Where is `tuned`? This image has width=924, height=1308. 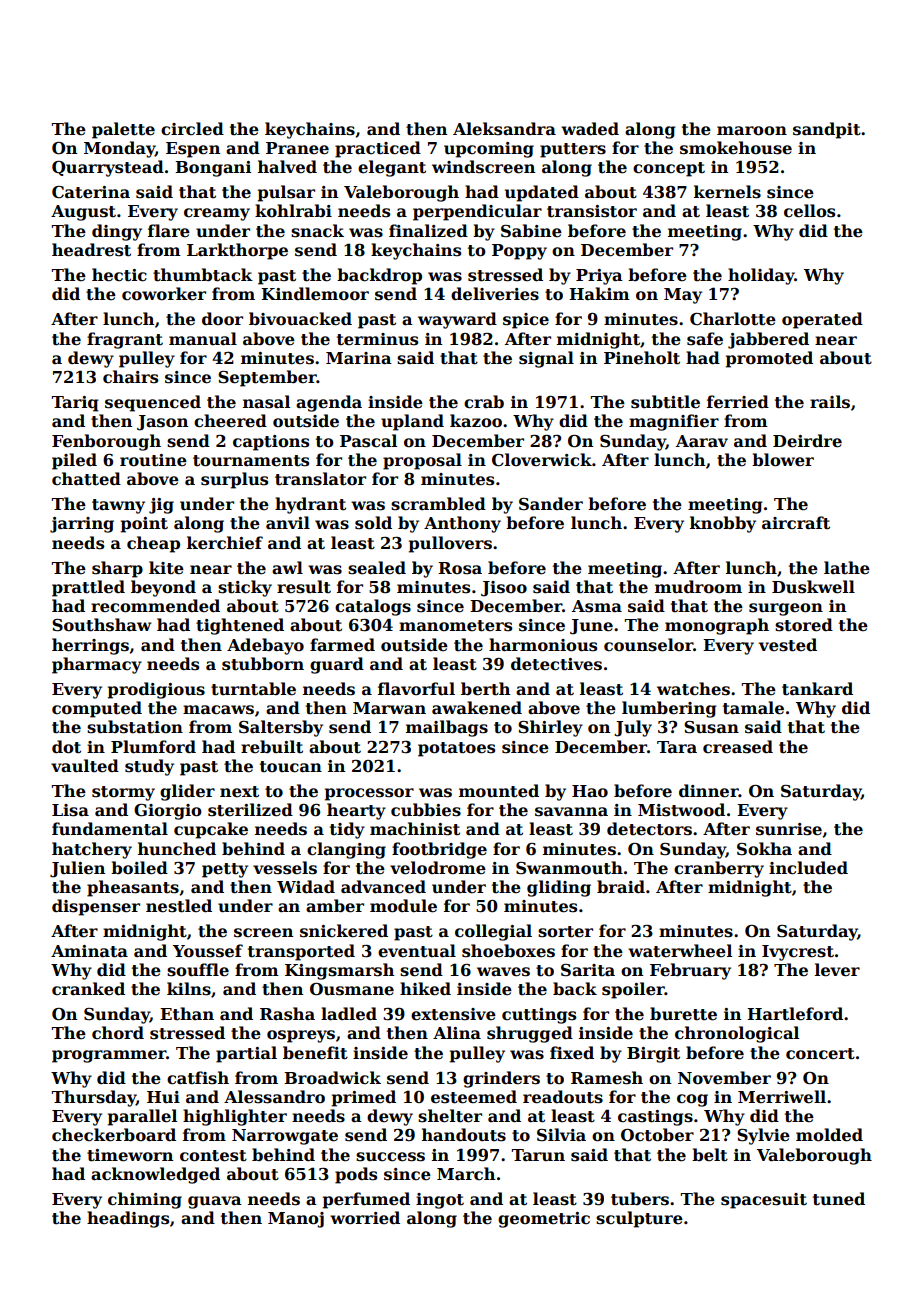
tuned is located at coordinates (839, 1199).
